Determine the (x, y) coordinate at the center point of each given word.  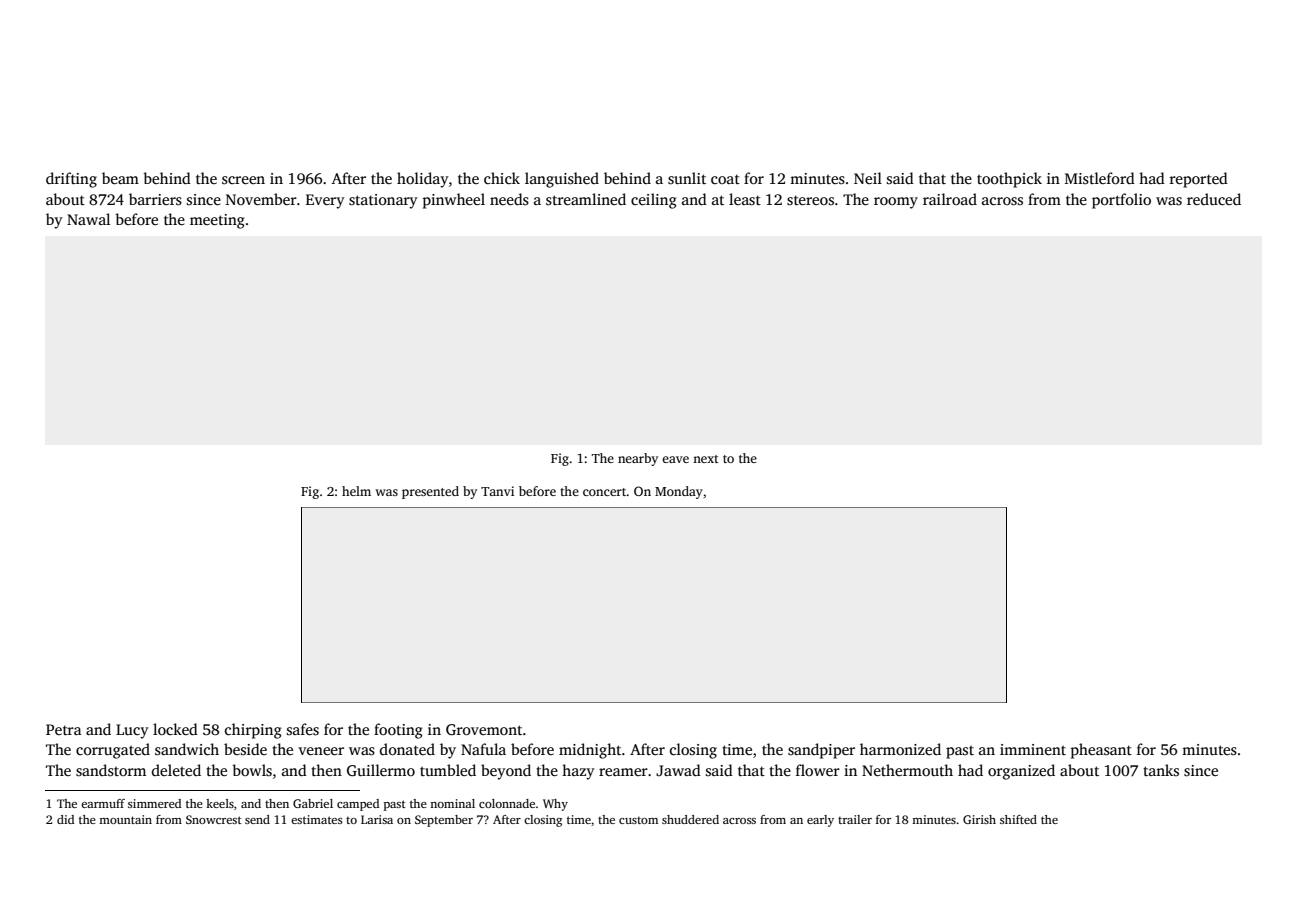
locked (175, 729)
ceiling (654, 201)
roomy (896, 203)
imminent (1033, 749)
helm (356, 491)
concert (605, 492)
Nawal (88, 219)
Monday (679, 492)
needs (509, 199)
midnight (590, 751)
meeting (217, 221)
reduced (1214, 199)
